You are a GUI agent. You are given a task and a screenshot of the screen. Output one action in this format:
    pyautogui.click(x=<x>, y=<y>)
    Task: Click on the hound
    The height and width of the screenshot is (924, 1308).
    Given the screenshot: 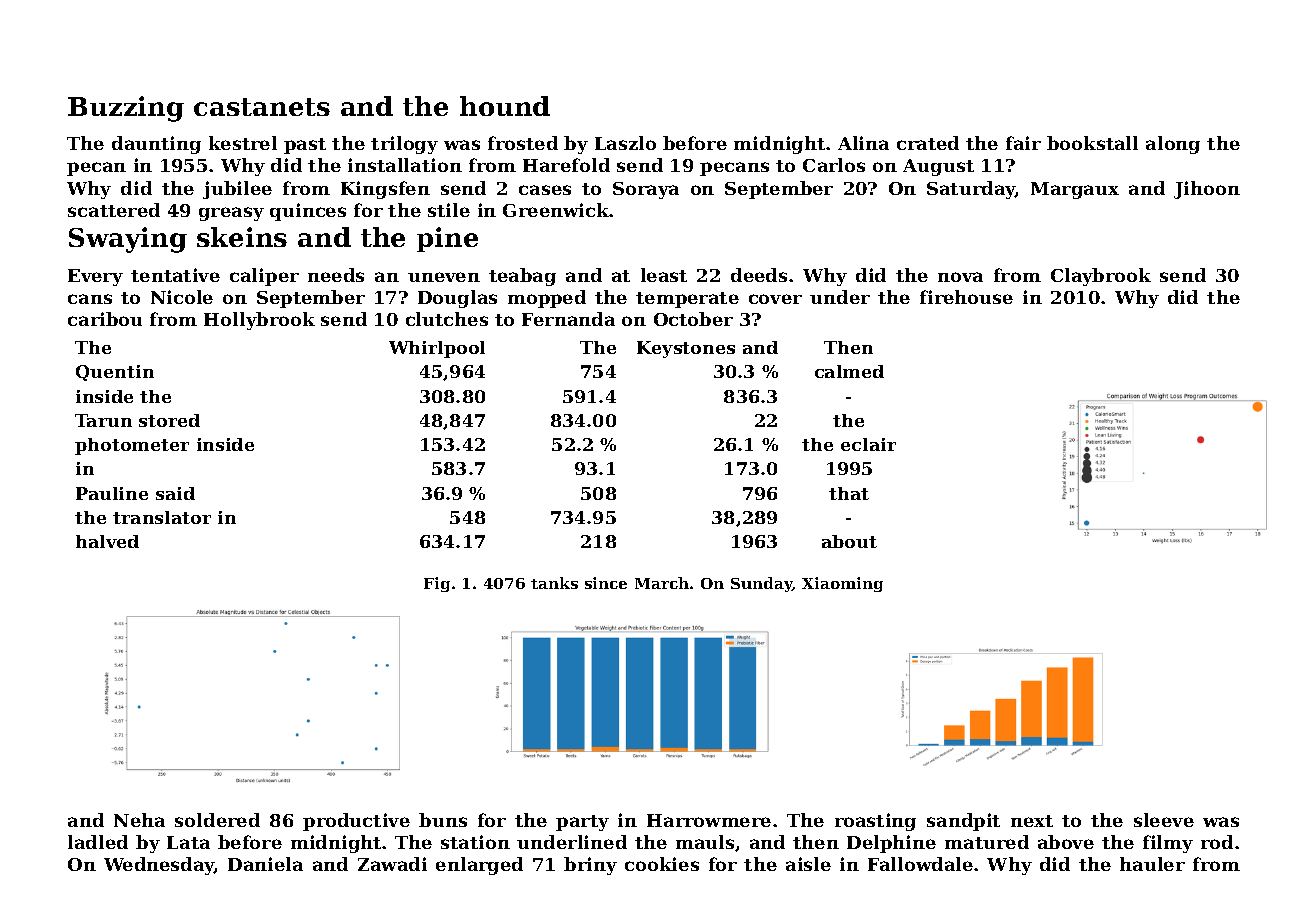 What is the action you would take?
    pyautogui.click(x=505, y=106)
